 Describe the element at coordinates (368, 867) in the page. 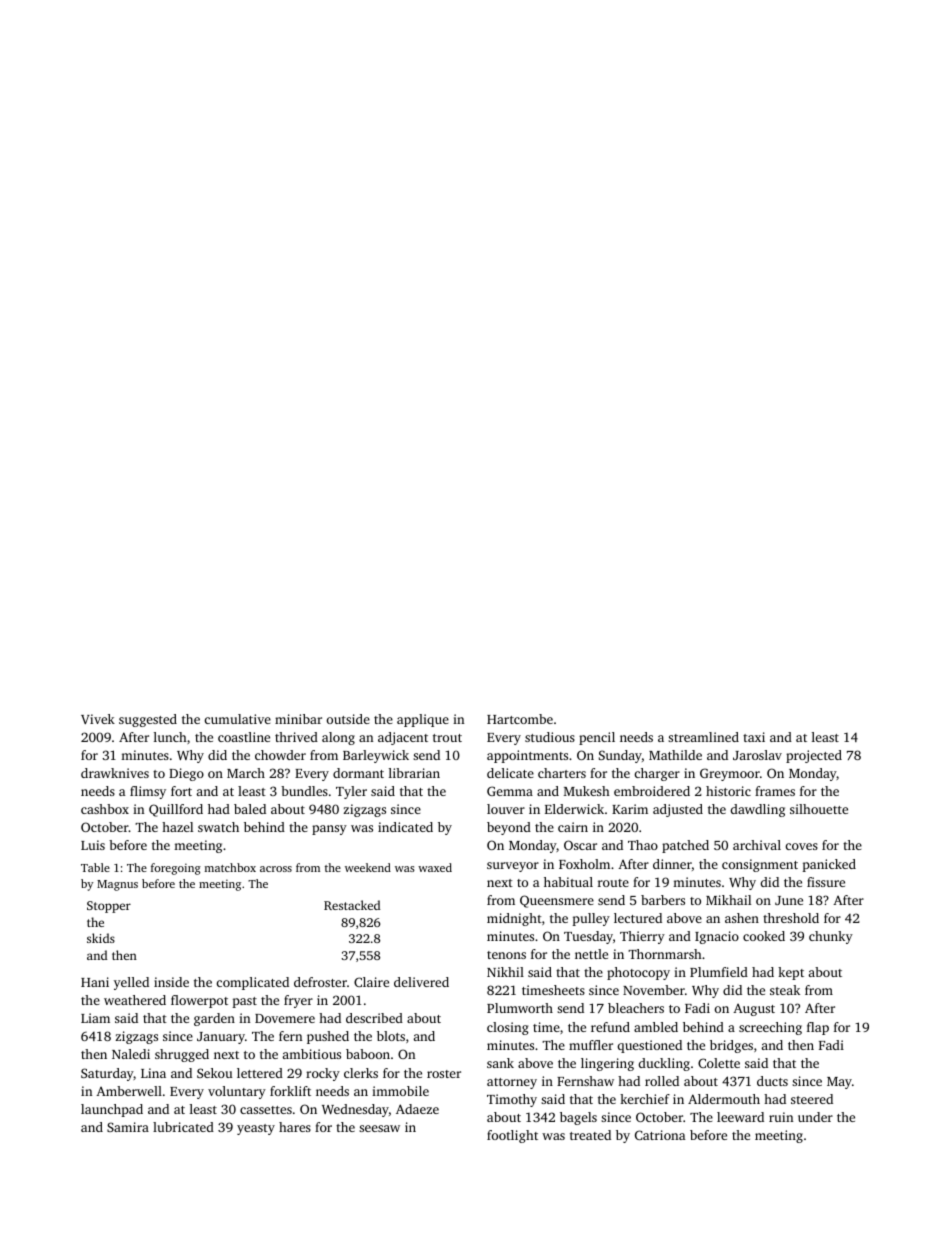

I see `weekend` at that location.
